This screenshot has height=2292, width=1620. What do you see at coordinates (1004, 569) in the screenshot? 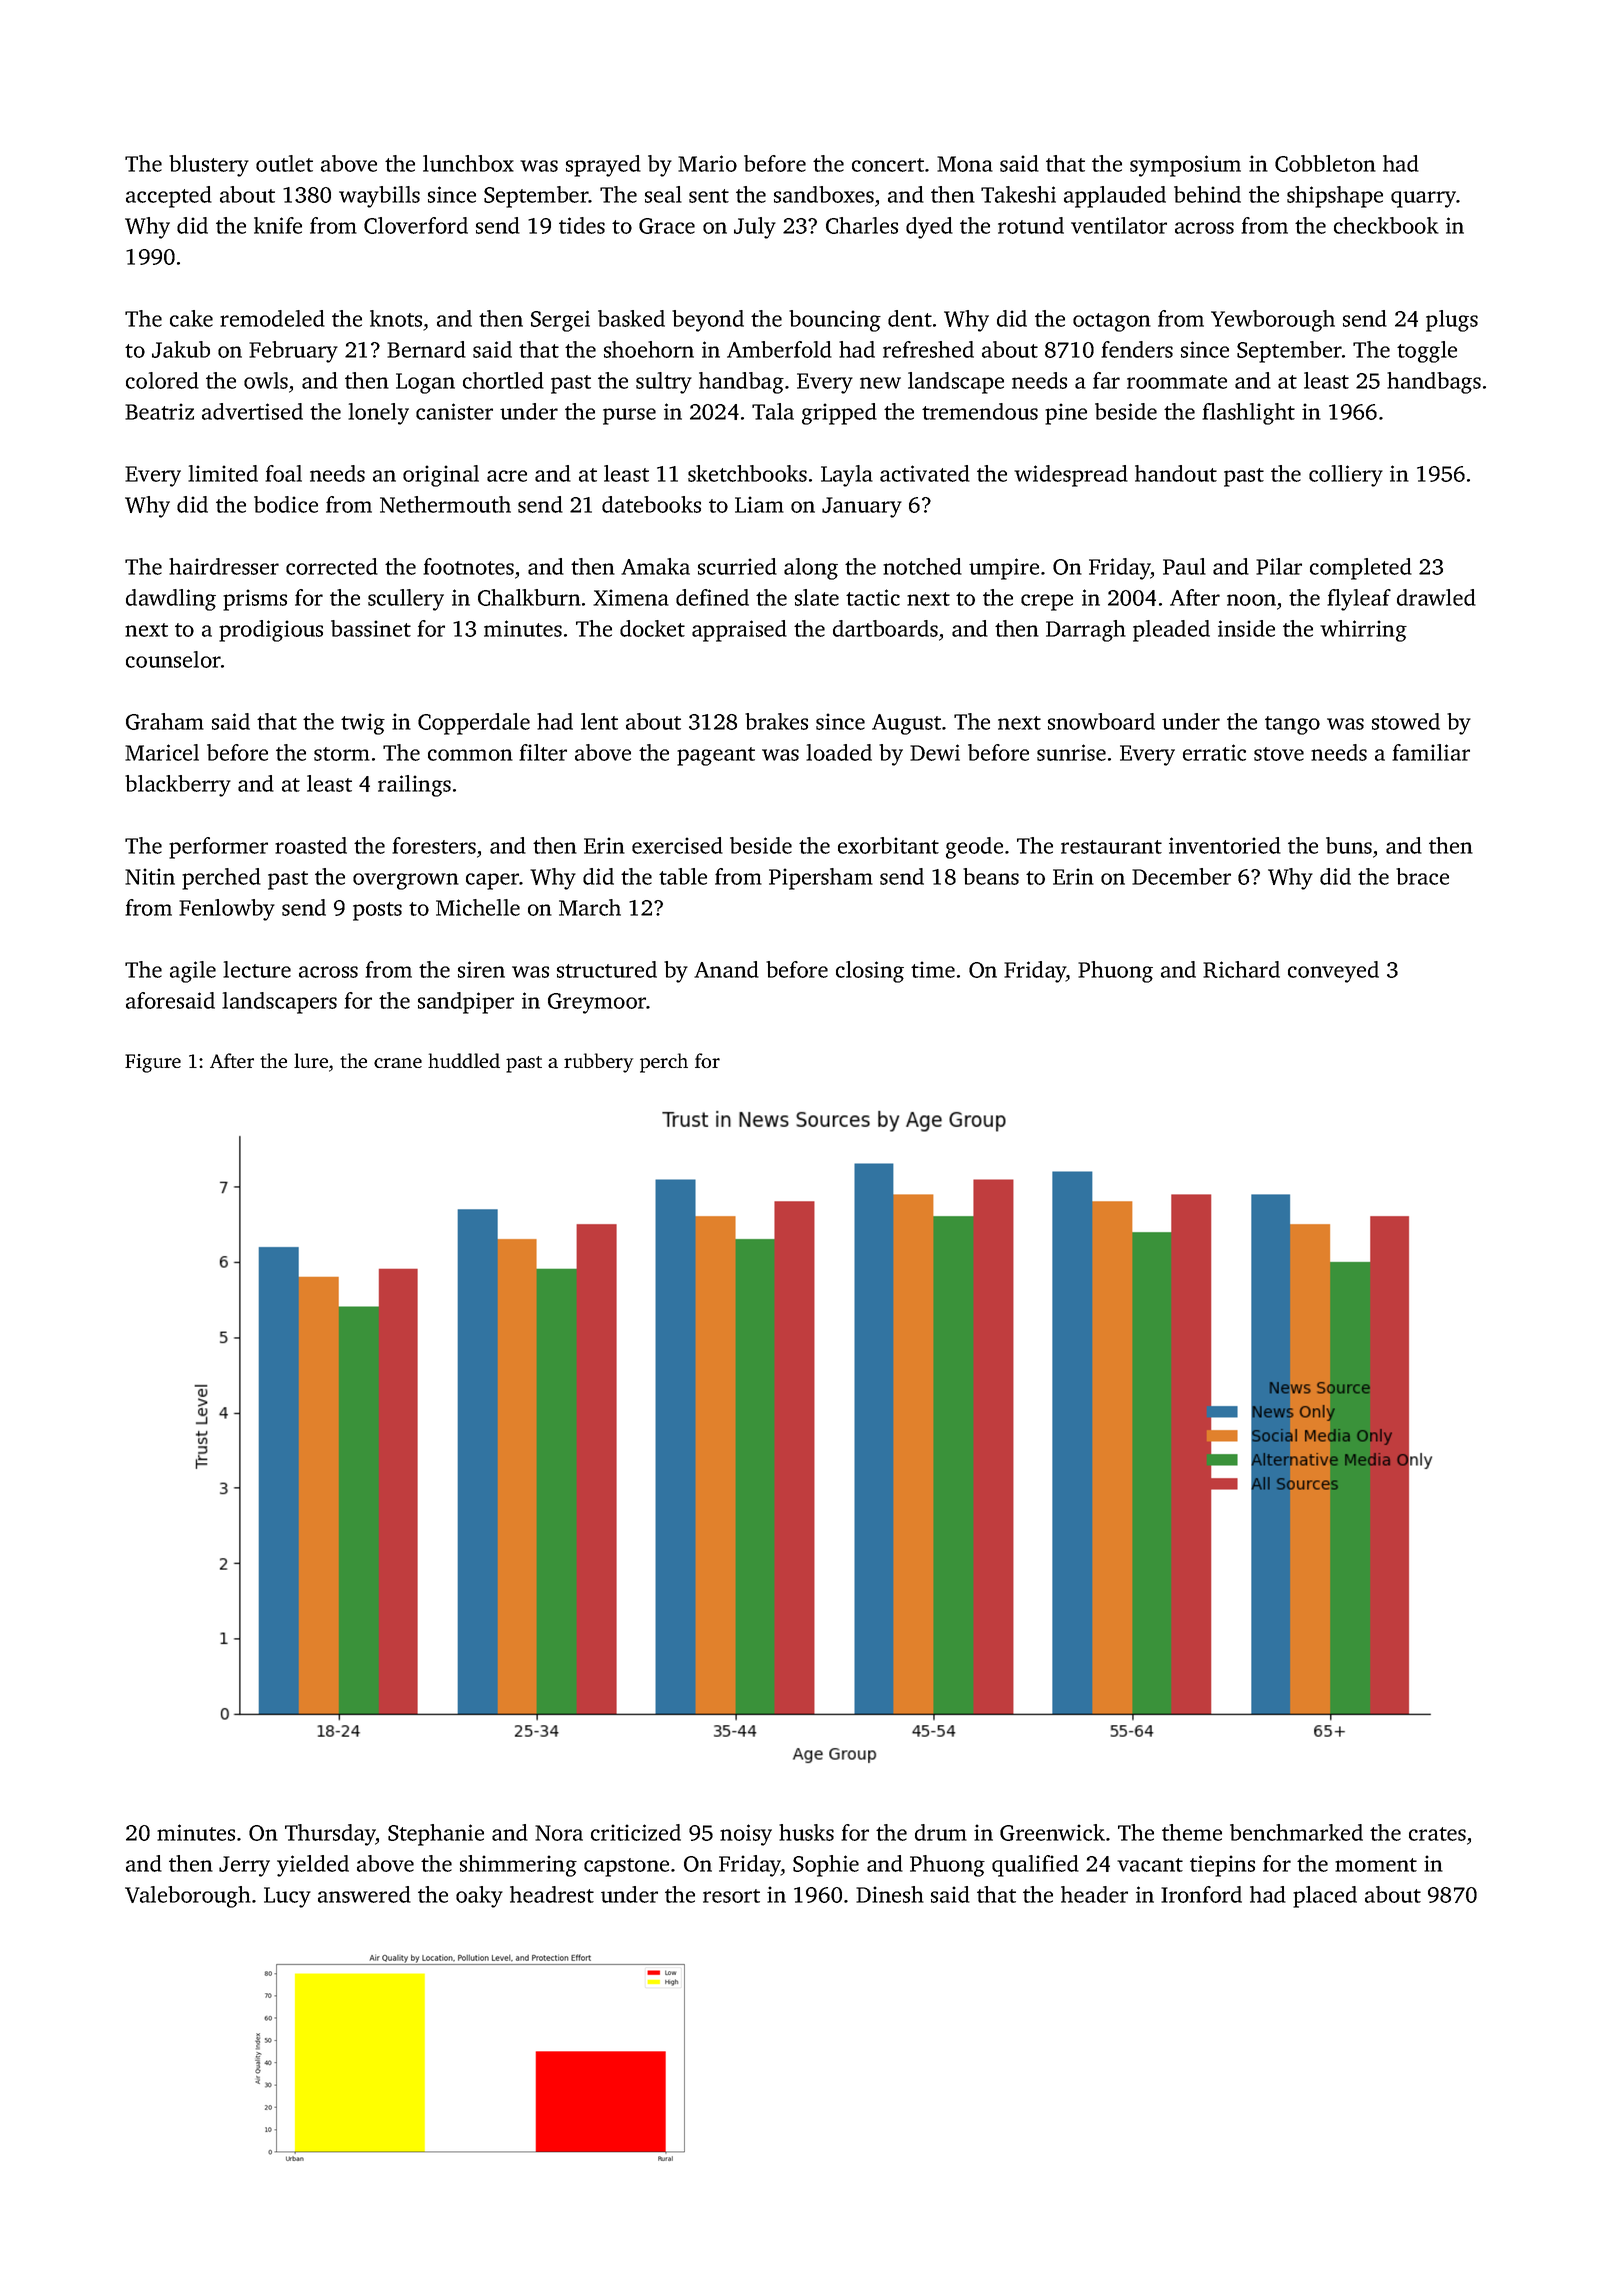
I see `umpire` at bounding box center [1004, 569].
